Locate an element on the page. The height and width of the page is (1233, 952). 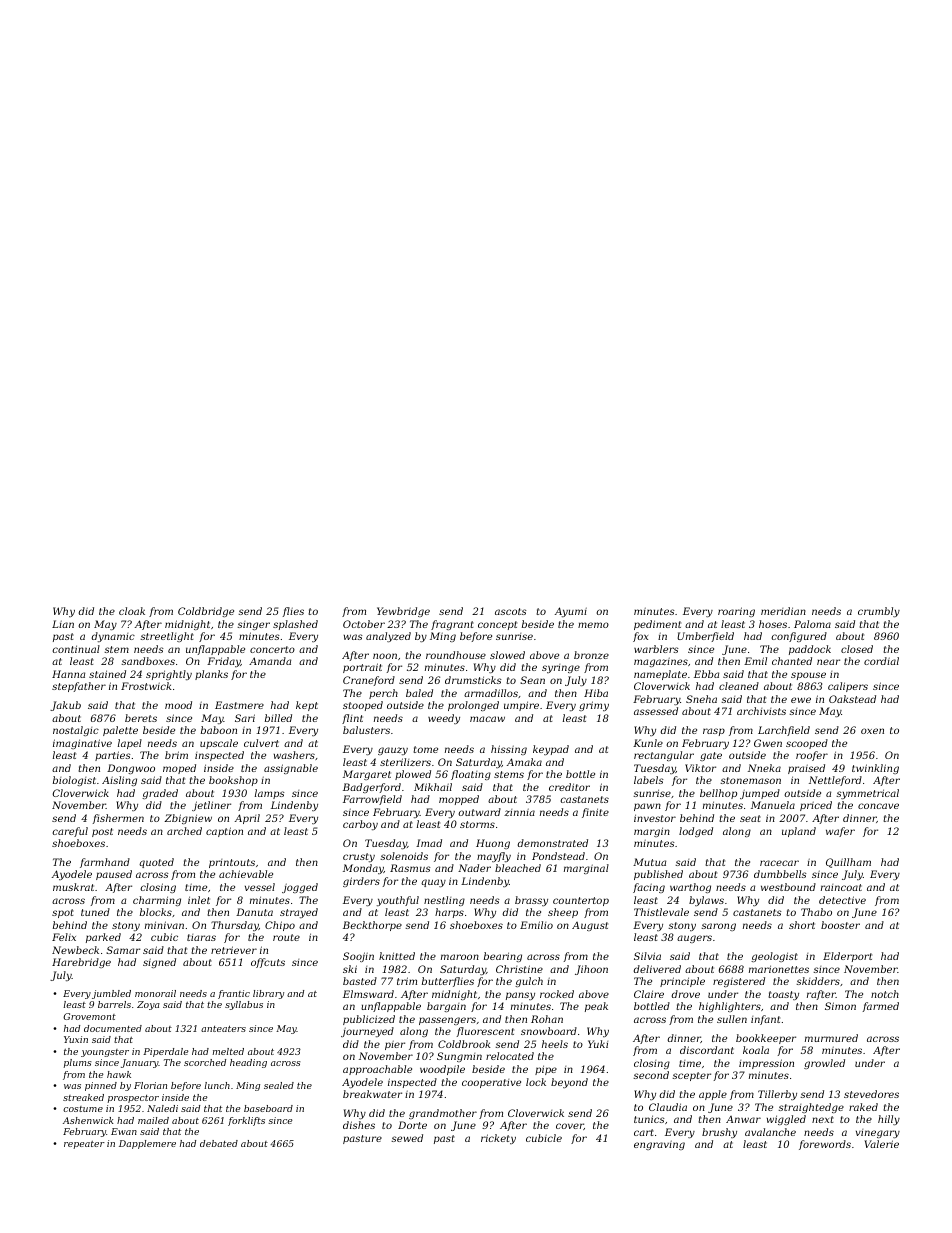
Lian is located at coordinates (63, 624).
